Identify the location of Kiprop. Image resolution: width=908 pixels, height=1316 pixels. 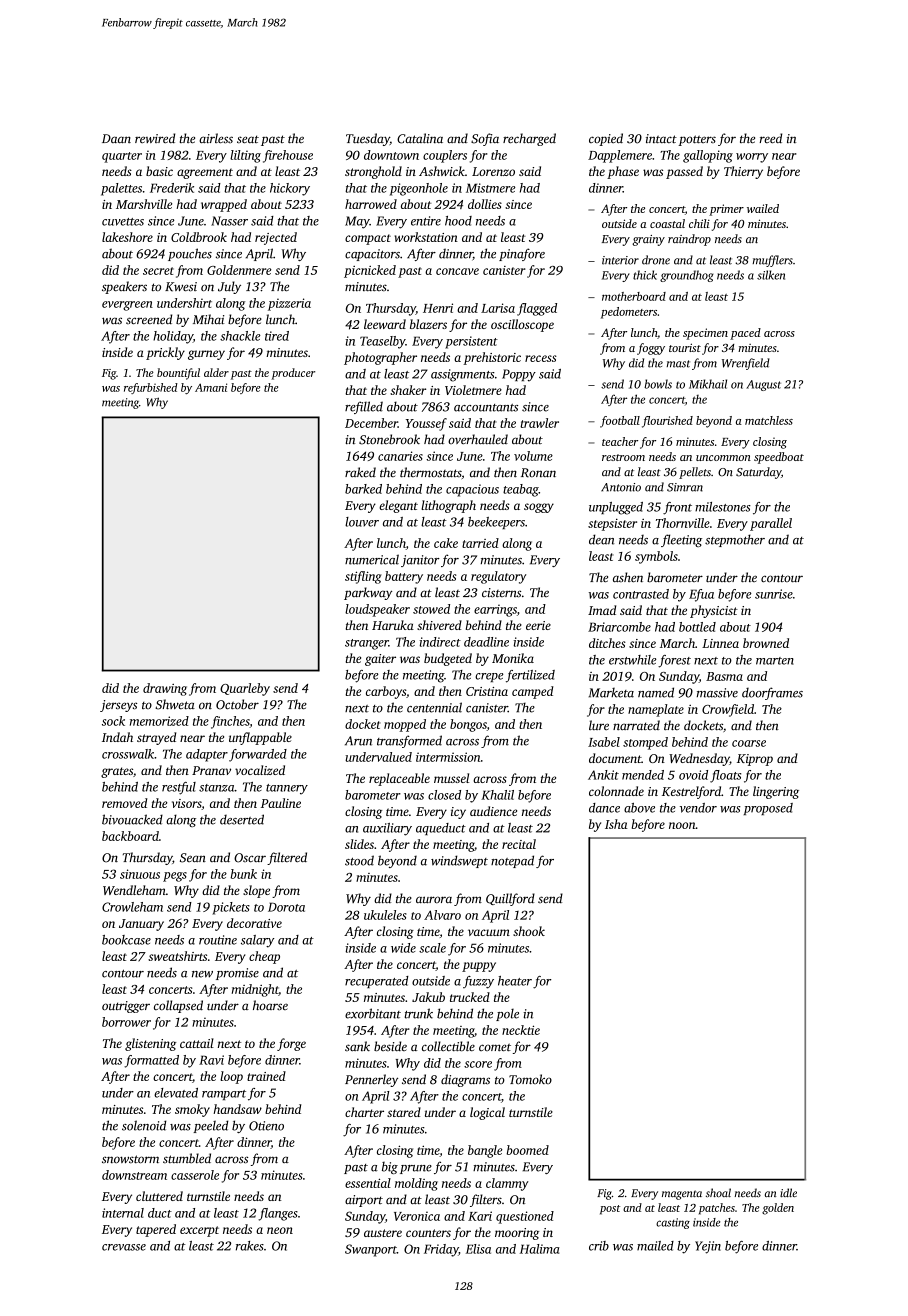
(755, 760).
